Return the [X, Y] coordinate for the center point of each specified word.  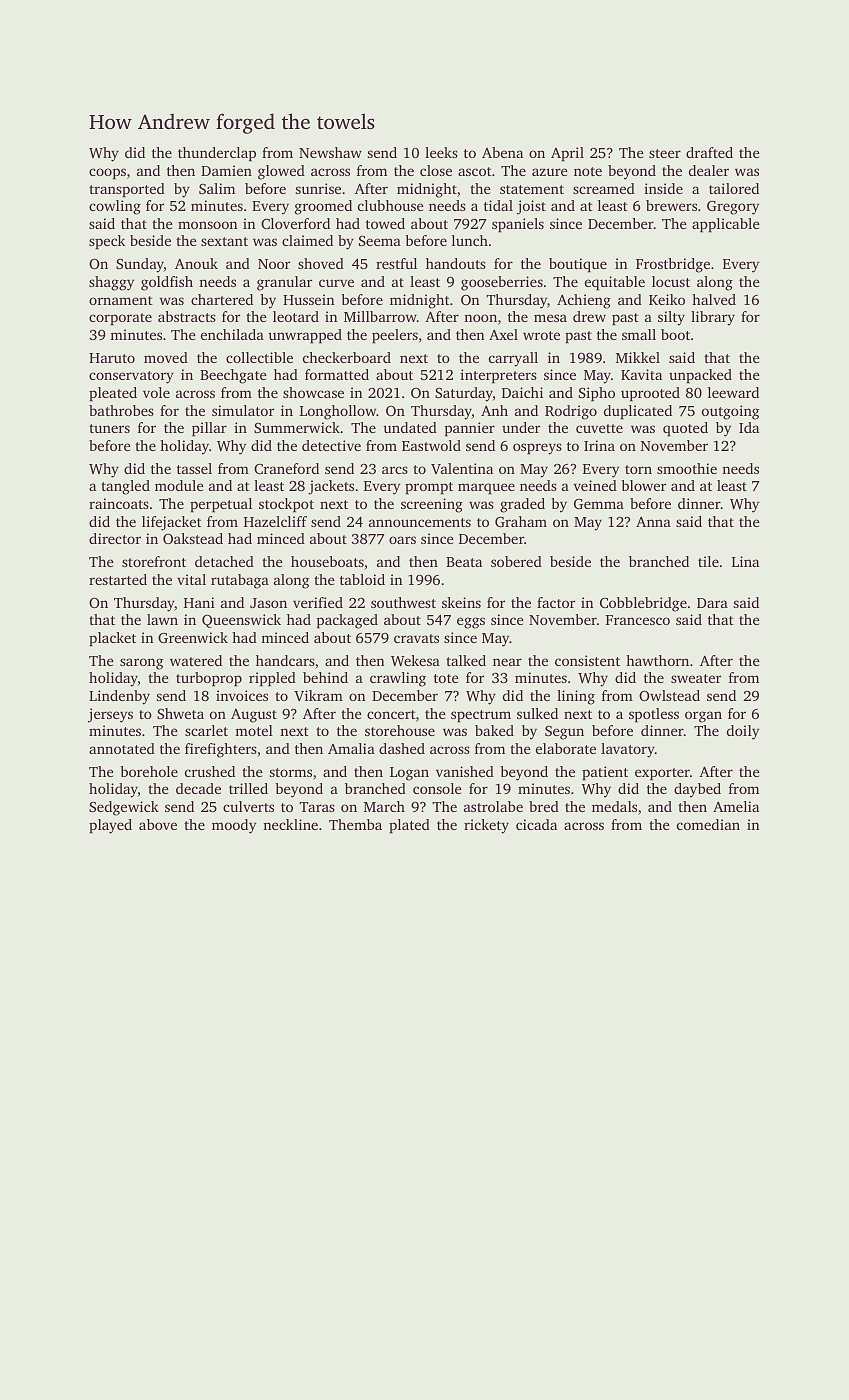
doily [743, 732]
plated [409, 826]
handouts [456, 263]
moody [234, 826]
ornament [121, 300]
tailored [734, 188]
